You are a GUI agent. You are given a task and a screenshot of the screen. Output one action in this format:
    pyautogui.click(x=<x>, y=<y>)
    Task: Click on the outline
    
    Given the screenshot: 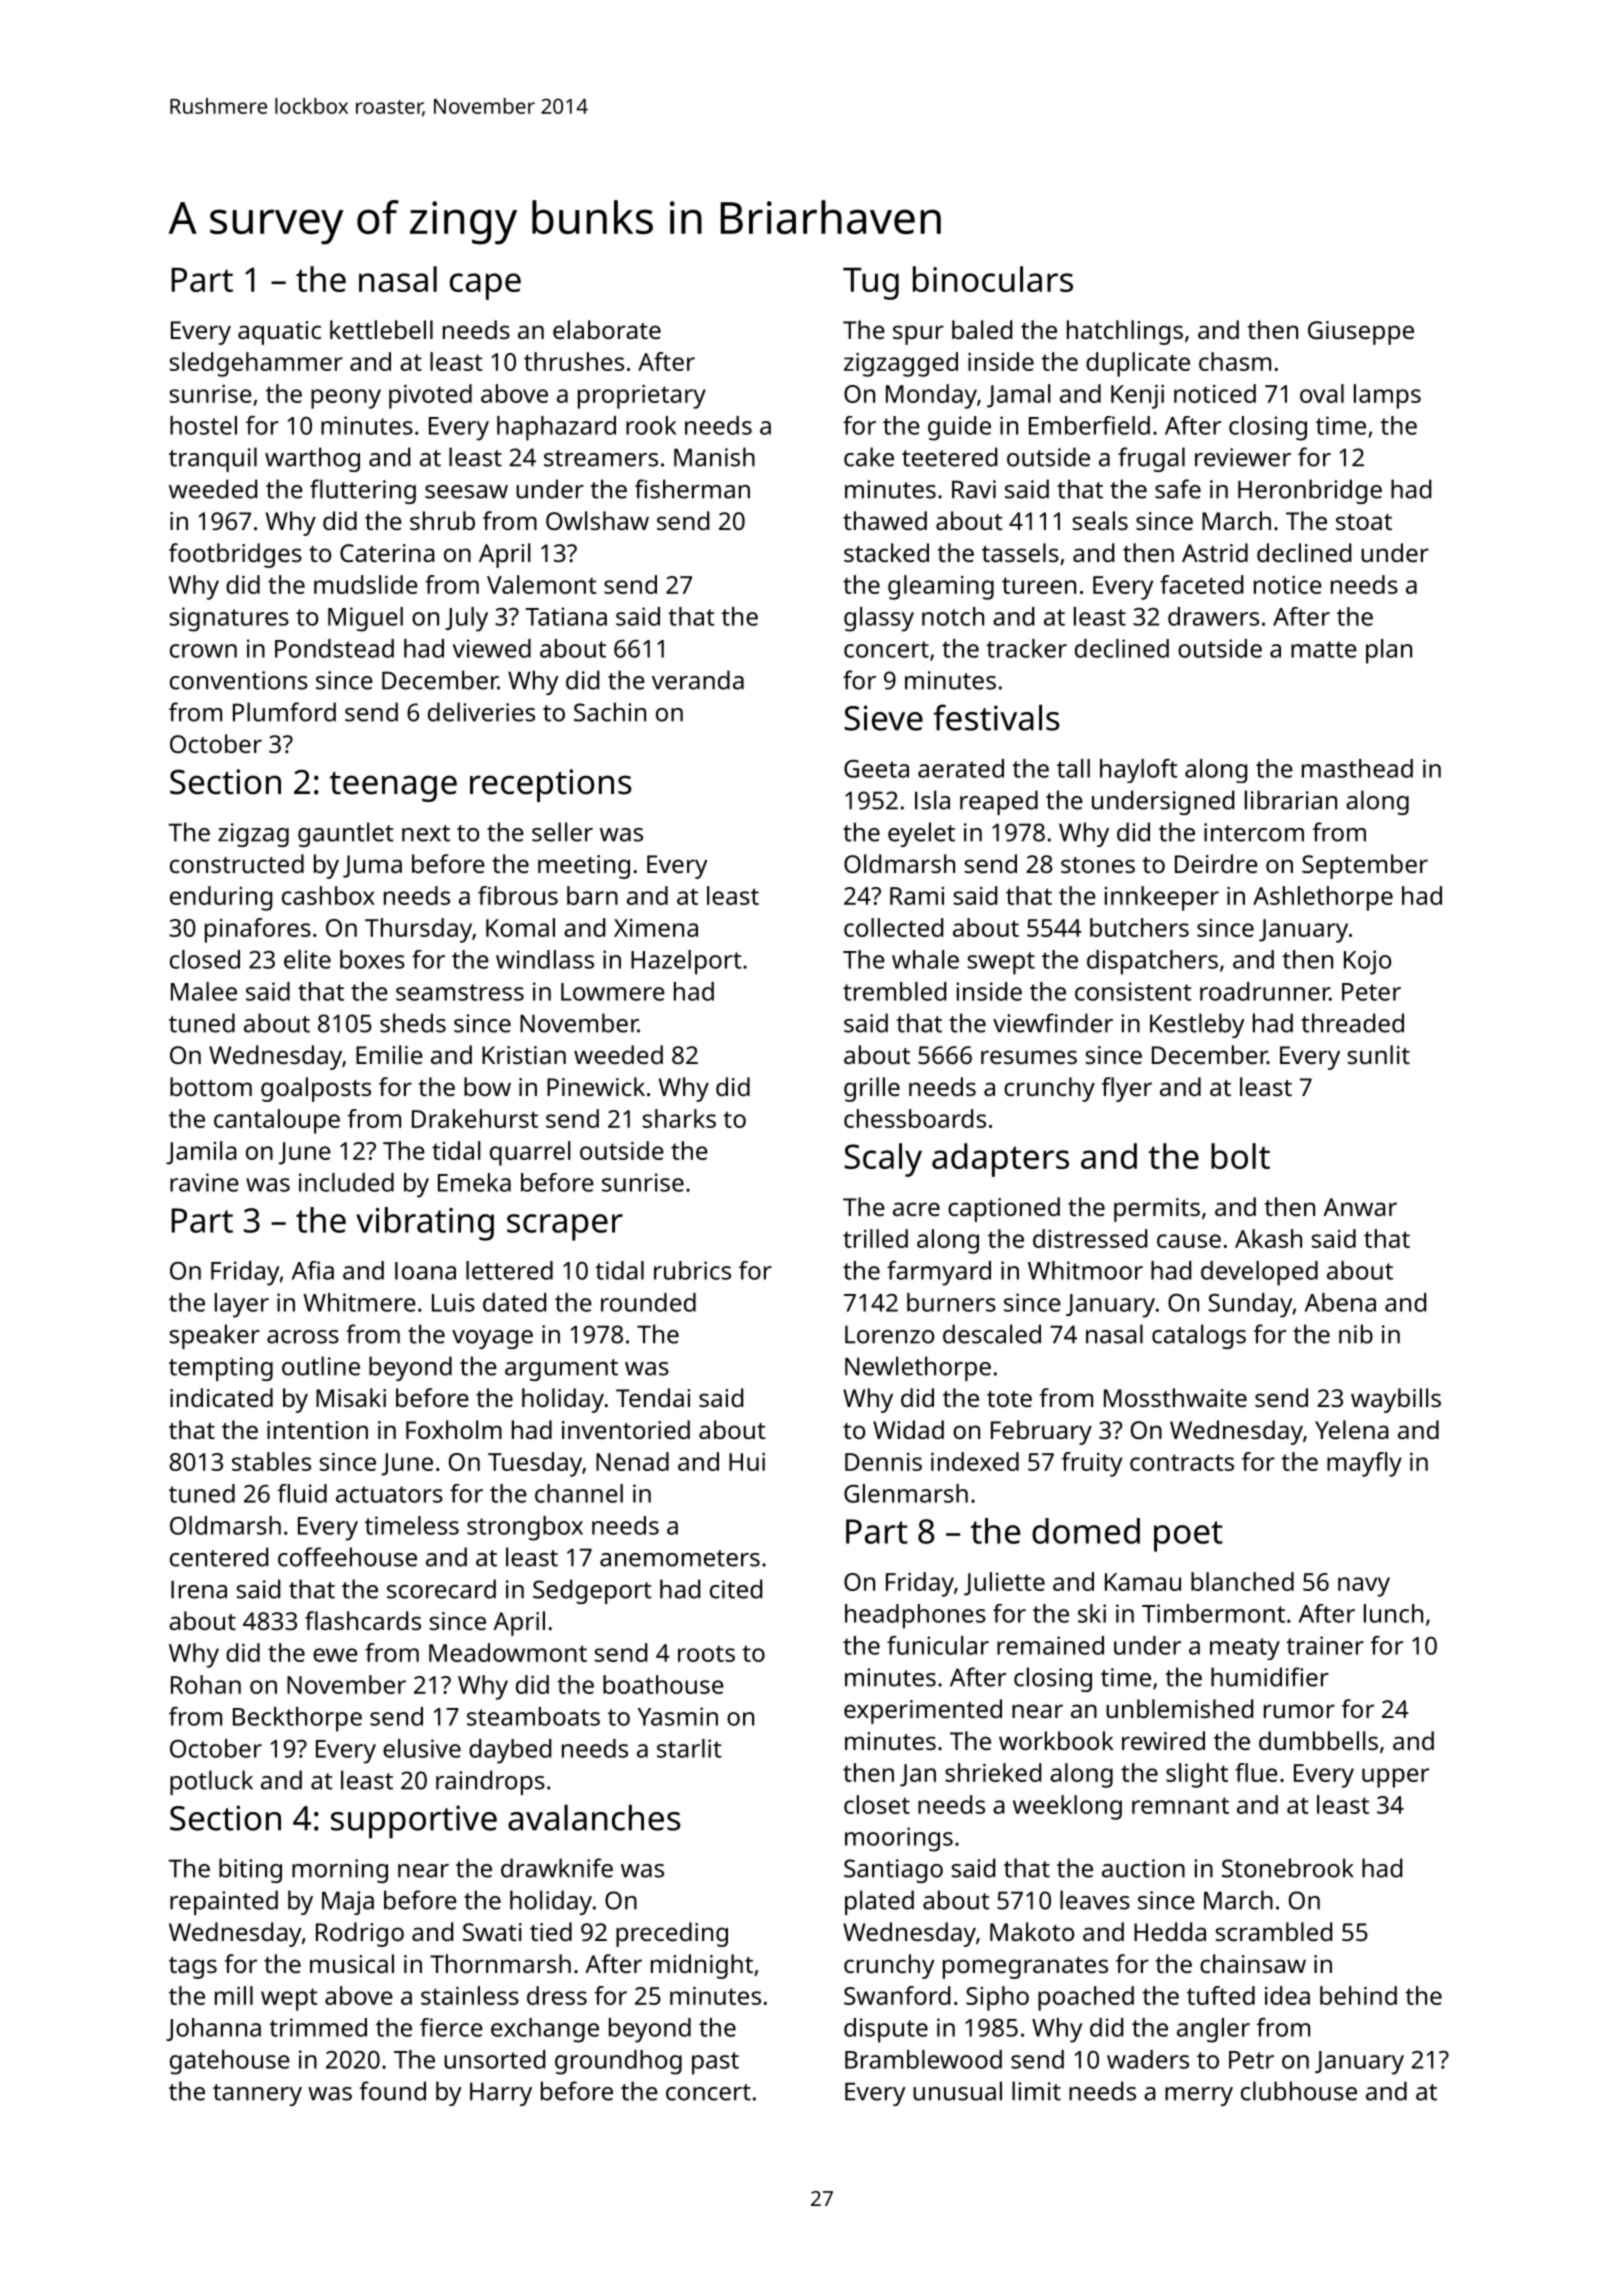 What is the action you would take?
    pyautogui.click(x=321, y=1366)
